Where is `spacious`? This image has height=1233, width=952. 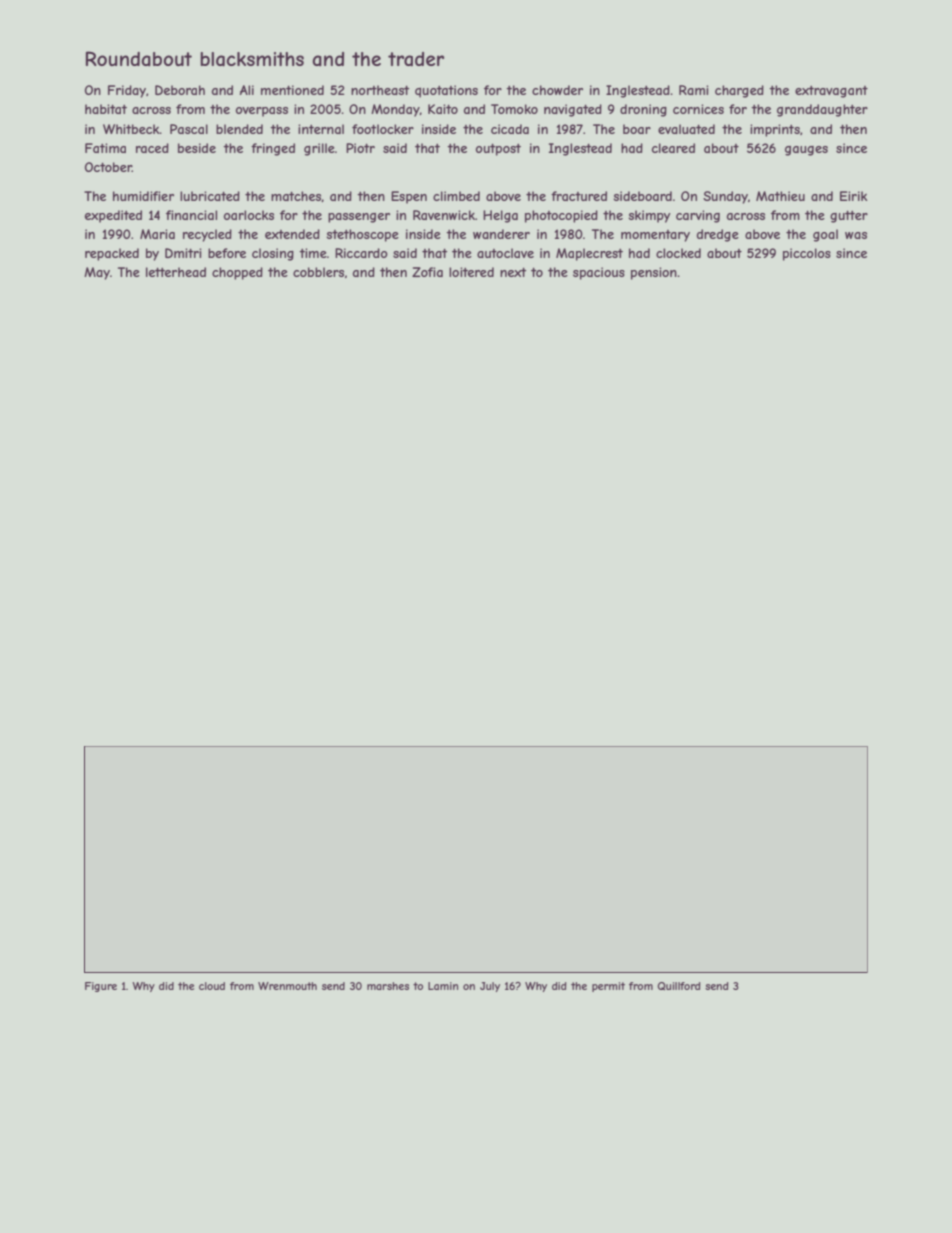 spacious is located at coordinates (599, 273).
